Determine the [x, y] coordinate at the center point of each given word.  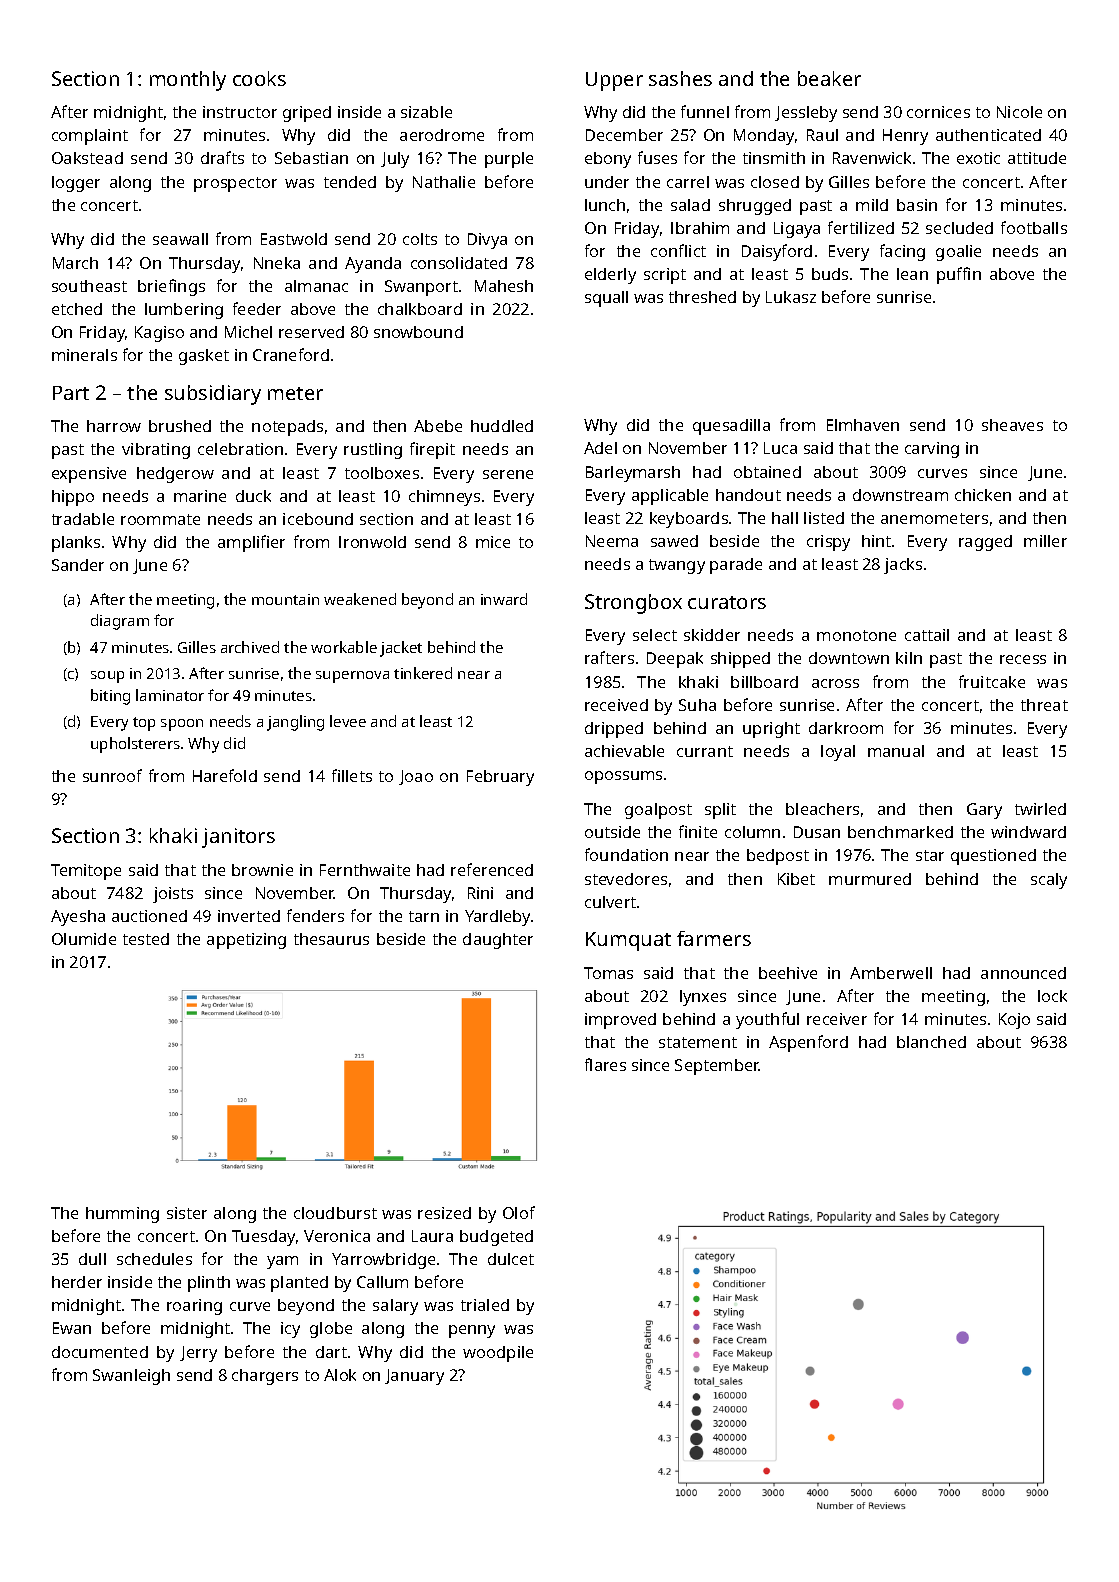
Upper [614, 81]
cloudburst [335, 1213]
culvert [610, 902]
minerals [84, 355]
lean [912, 274]
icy [290, 1330]
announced [1023, 973]
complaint [90, 137]
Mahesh [504, 286]
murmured [870, 879]
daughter [498, 941]
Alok [340, 1375]
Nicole [1019, 112]
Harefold [225, 775]
